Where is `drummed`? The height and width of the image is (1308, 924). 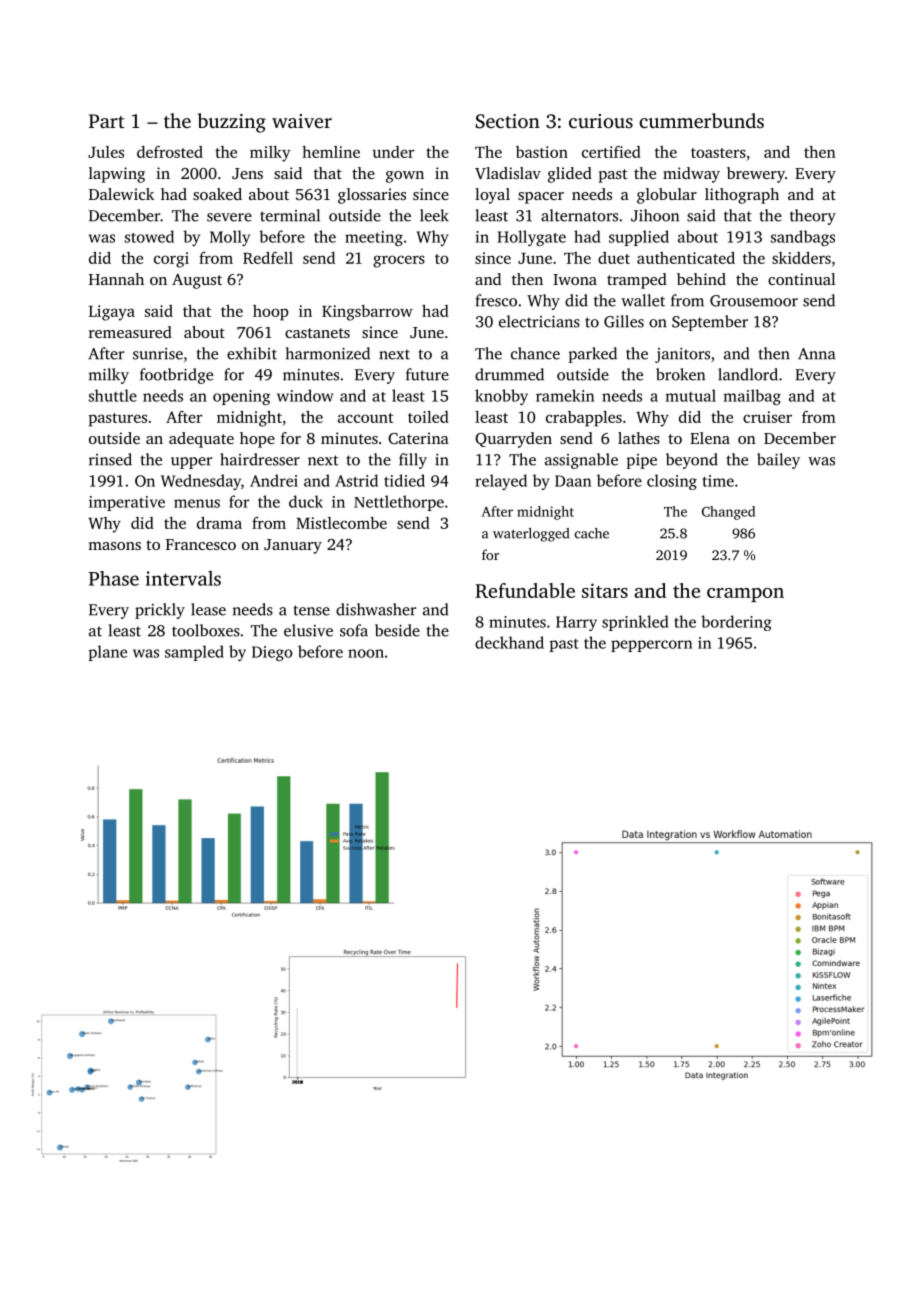
drummed is located at coordinates (509, 374).
